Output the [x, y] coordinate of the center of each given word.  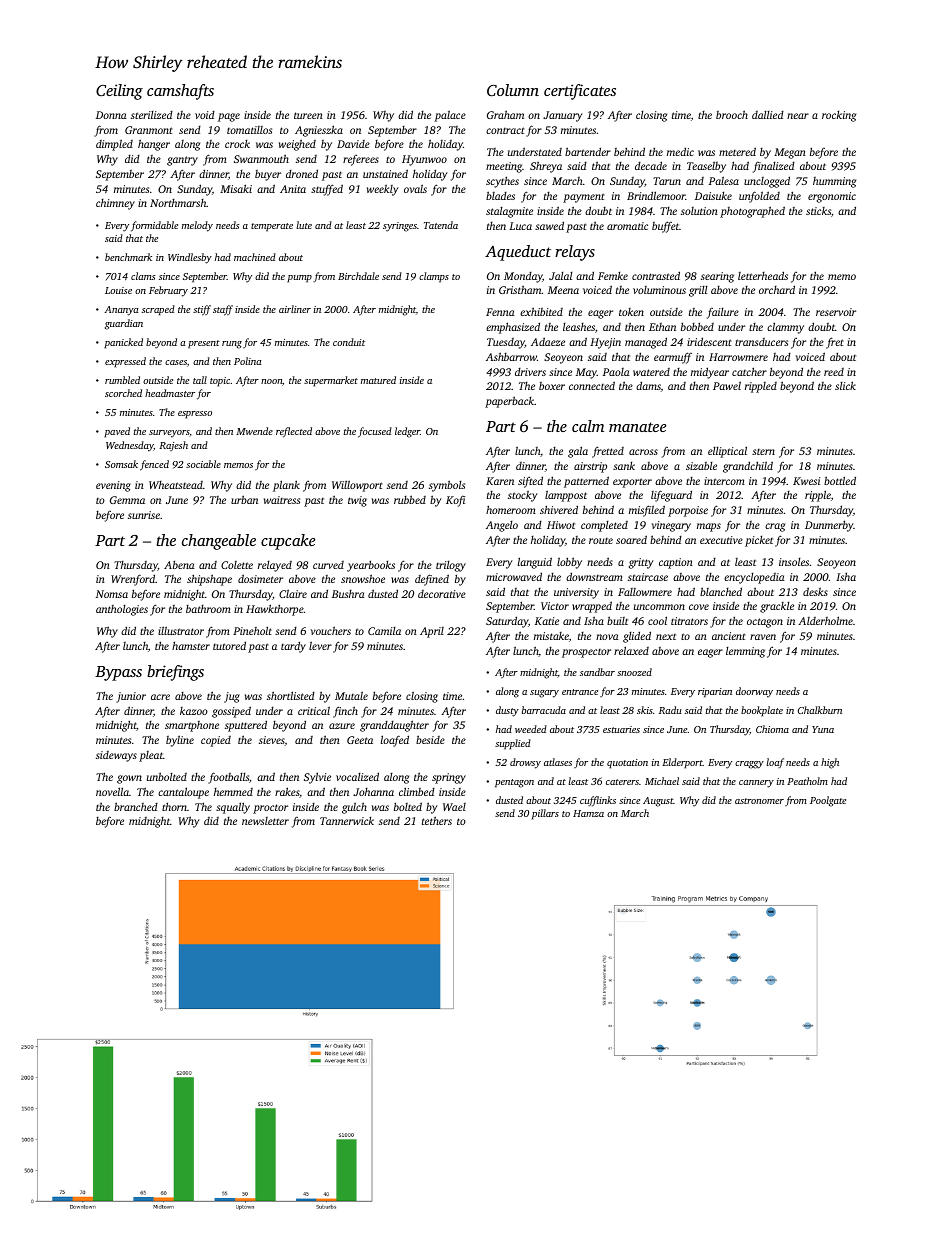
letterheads [763, 275]
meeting [504, 167]
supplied [513, 744]
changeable [219, 542]
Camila [384, 631]
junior [131, 697]
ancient [728, 636]
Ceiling [119, 92]
